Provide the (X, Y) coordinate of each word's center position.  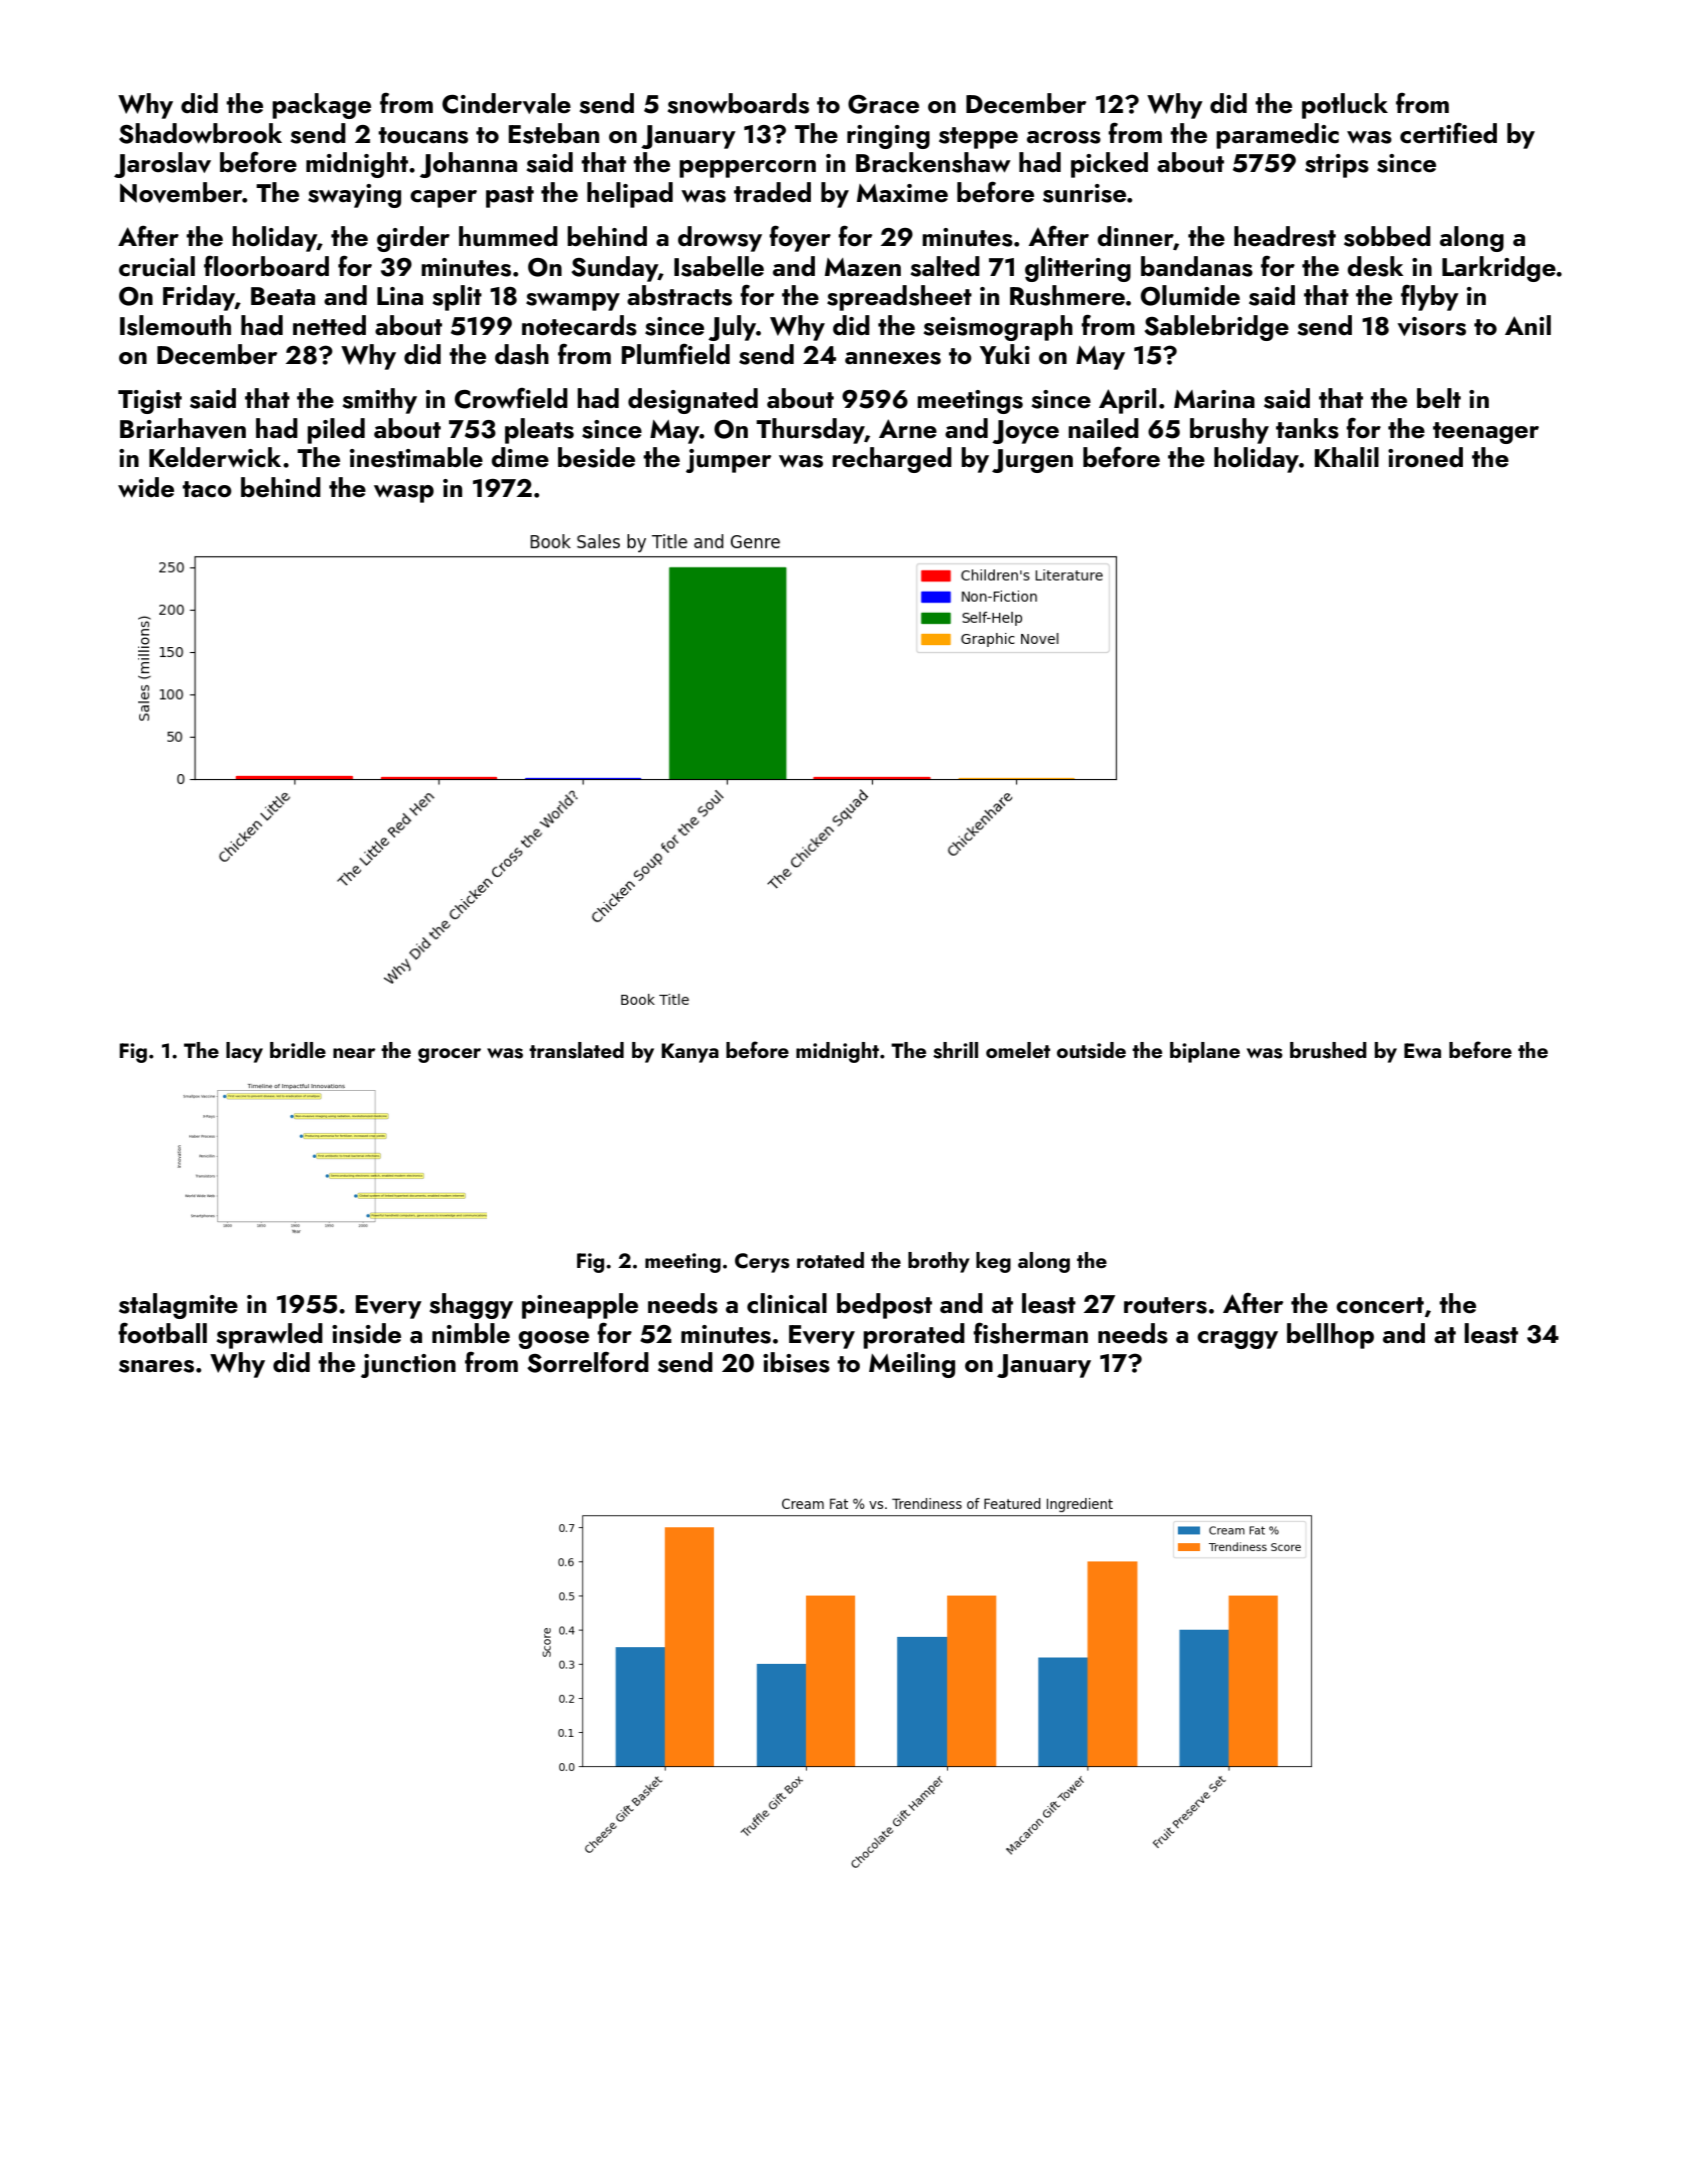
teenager (1486, 433)
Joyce (1025, 432)
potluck (1345, 106)
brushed (1328, 1050)
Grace (883, 104)
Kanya (690, 1053)
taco (207, 489)
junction (408, 1366)
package (321, 106)
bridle (298, 1050)
